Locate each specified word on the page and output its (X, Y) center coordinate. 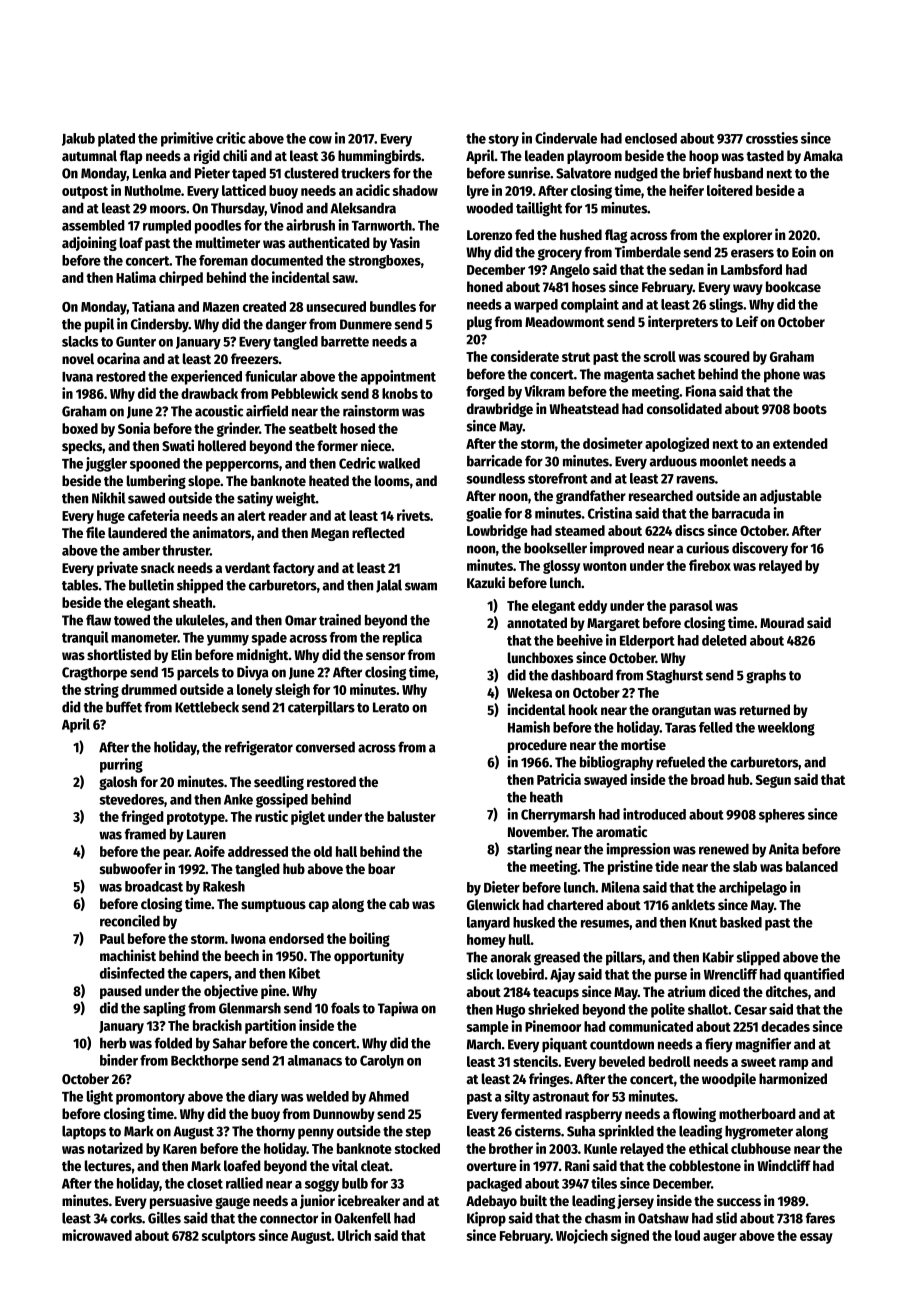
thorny (275, 1132)
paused (121, 992)
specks (82, 447)
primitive (187, 139)
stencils (535, 1061)
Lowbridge (497, 531)
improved (617, 549)
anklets (693, 904)
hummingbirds (379, 156)
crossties (772, 138)
